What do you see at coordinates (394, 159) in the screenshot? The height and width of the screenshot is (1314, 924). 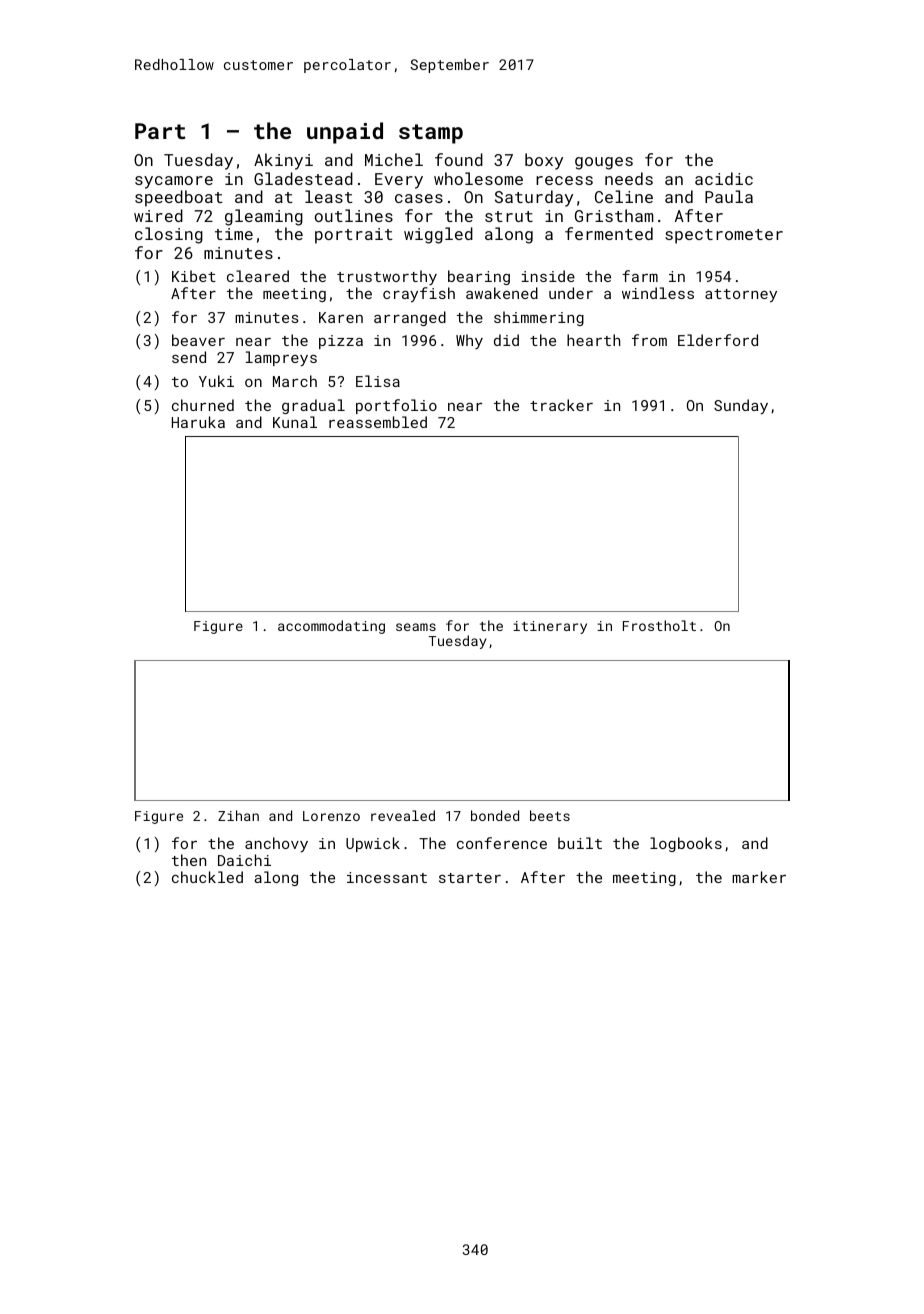 I see `Michel` at bounding box center [394, 159].
